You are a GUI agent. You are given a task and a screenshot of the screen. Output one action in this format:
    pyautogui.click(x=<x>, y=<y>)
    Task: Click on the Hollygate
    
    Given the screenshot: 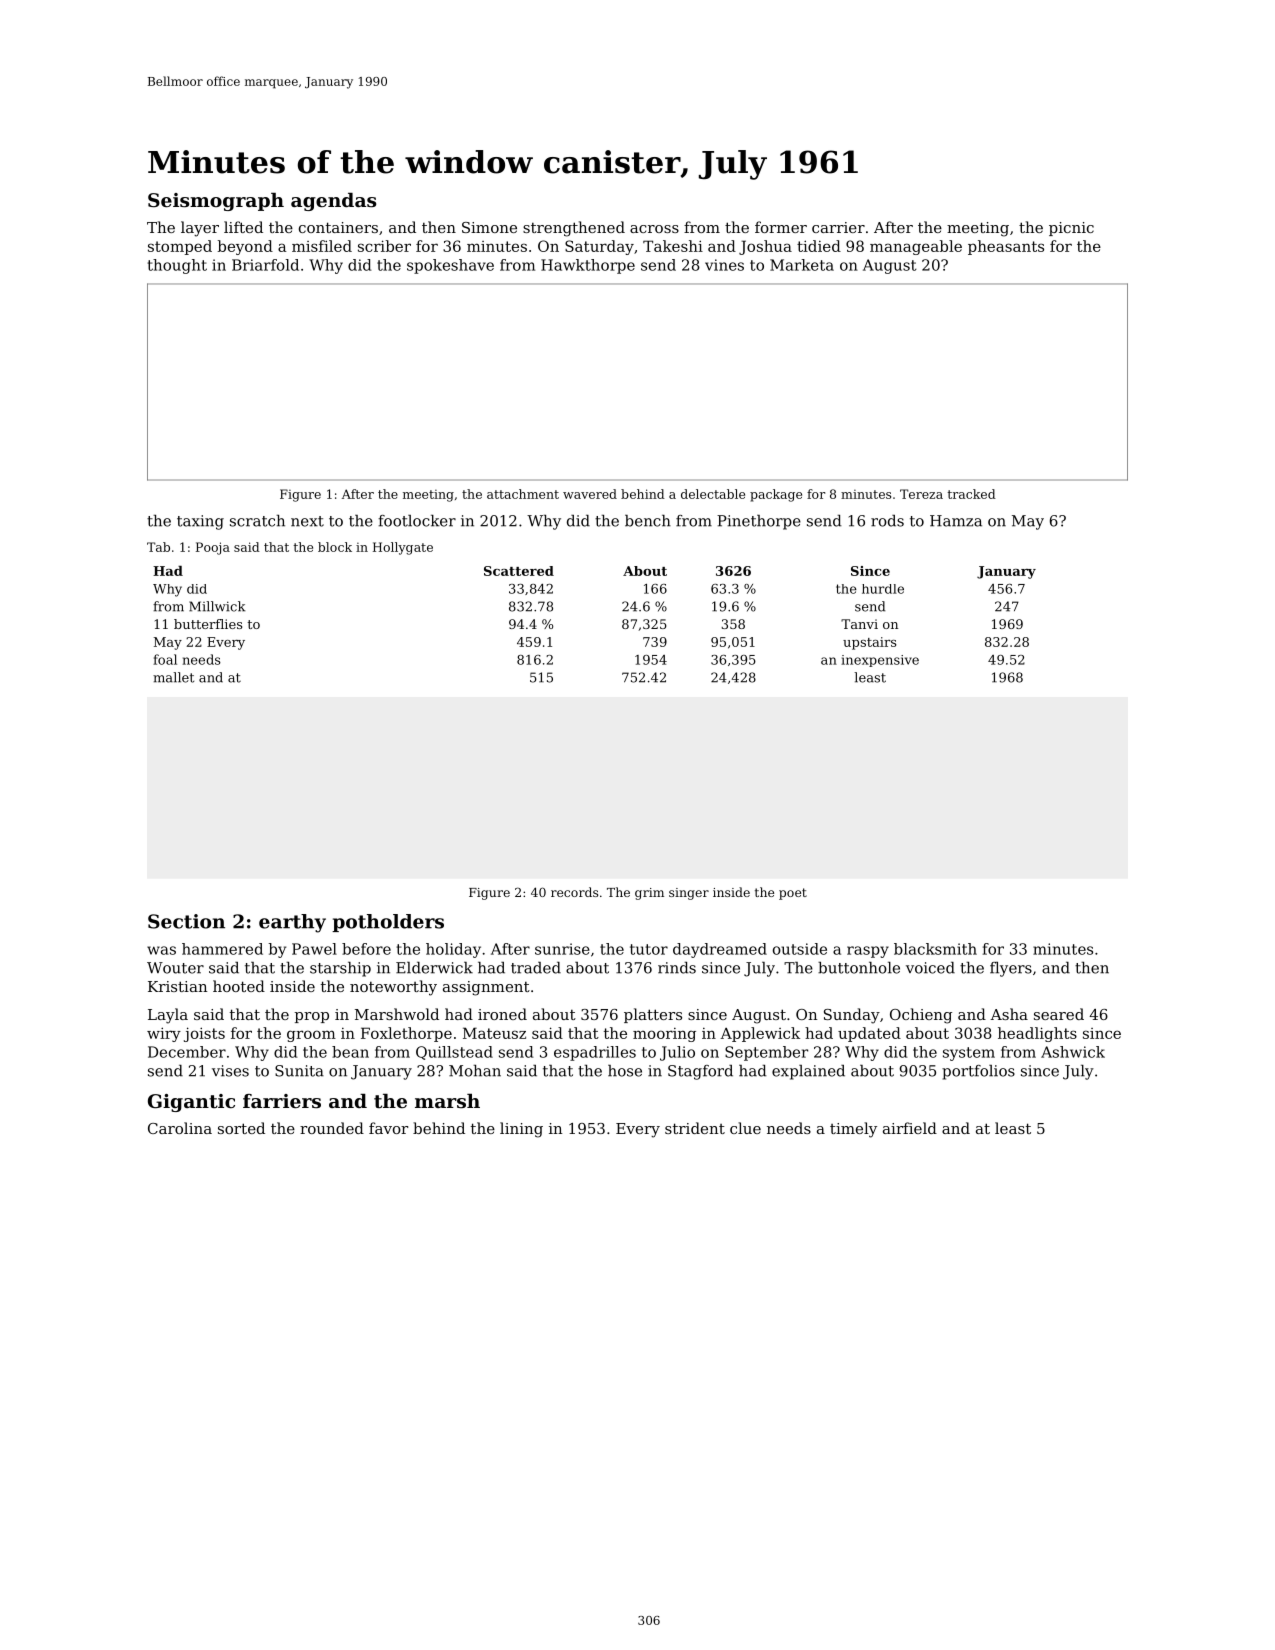 What is the action you would take?
    pyautogui.click(x=403, y=548)
